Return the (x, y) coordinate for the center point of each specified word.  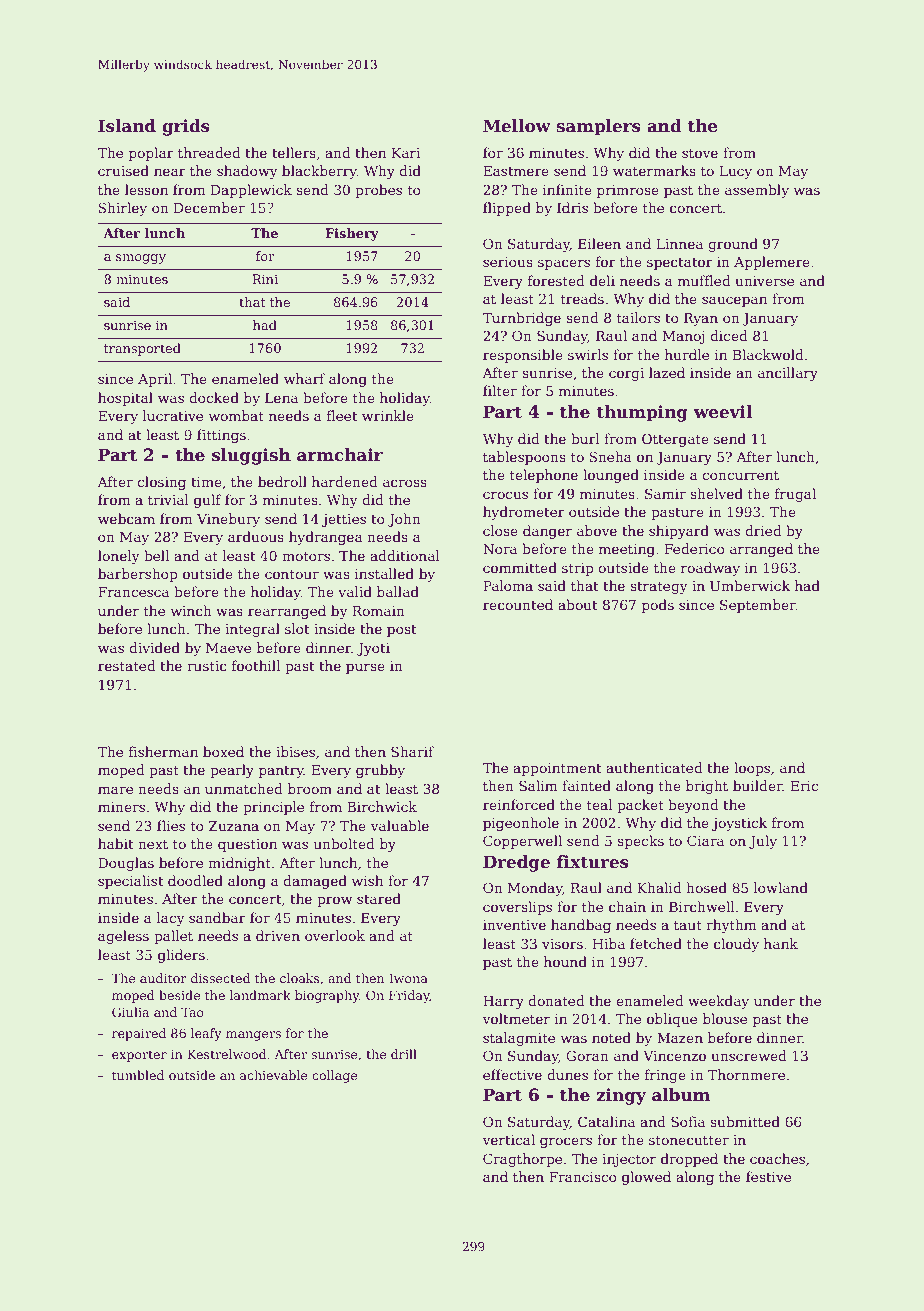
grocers (566, 1142)
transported (142, 349)
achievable (273, 1075)
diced (729, 335)
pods (658, 606)
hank (781, 943)
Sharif (412, 751)
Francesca (133, 592)
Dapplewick (251, 191)
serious (508, 262)
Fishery (352, 234)
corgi (626, 374)
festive (768, 1176)
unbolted (344, 843)
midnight (239, 864)
